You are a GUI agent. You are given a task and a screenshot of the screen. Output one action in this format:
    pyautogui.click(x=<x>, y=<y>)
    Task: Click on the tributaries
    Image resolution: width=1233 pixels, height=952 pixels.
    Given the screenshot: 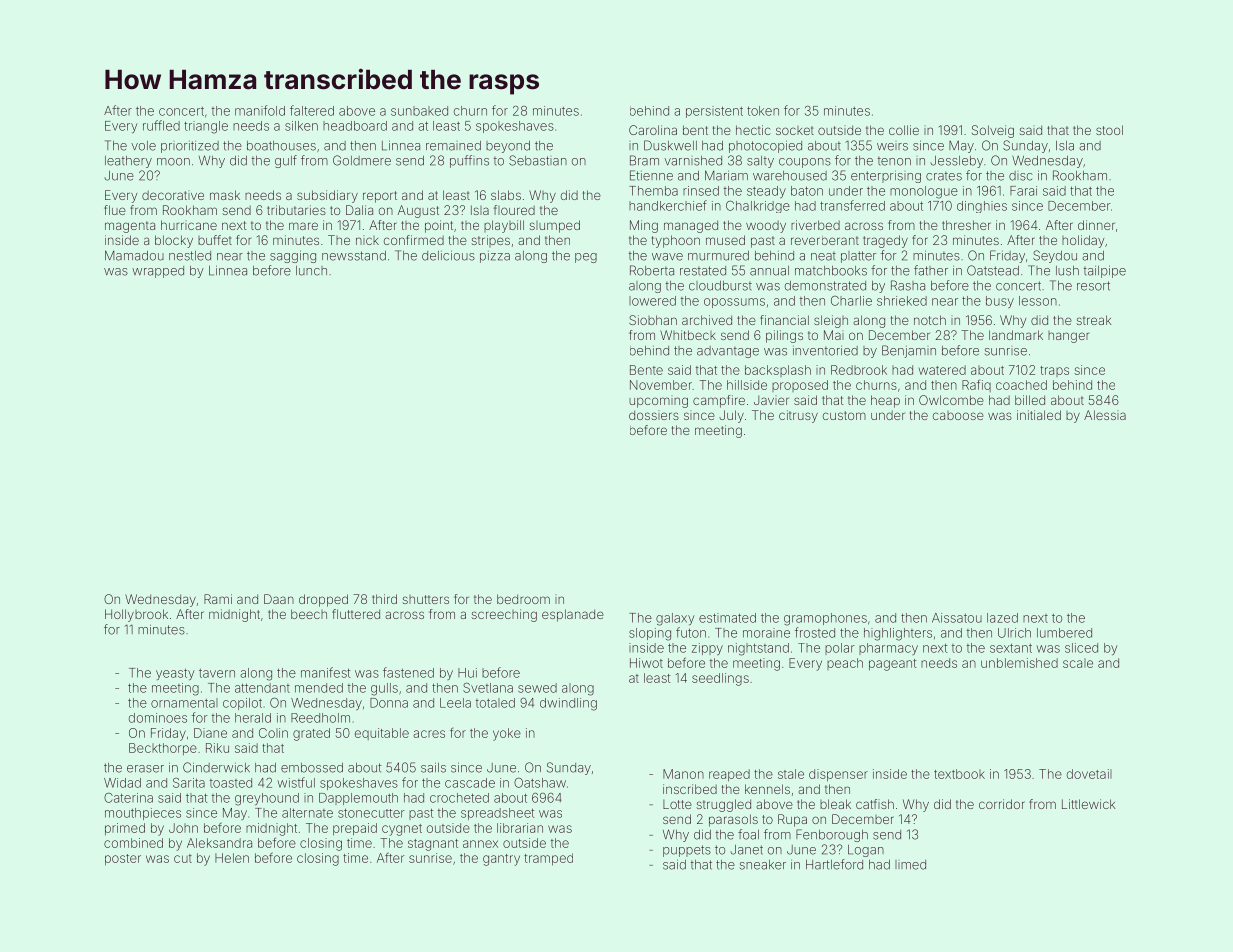 What is the action you would take?
    pyautogui.click(x=296, y=210)
